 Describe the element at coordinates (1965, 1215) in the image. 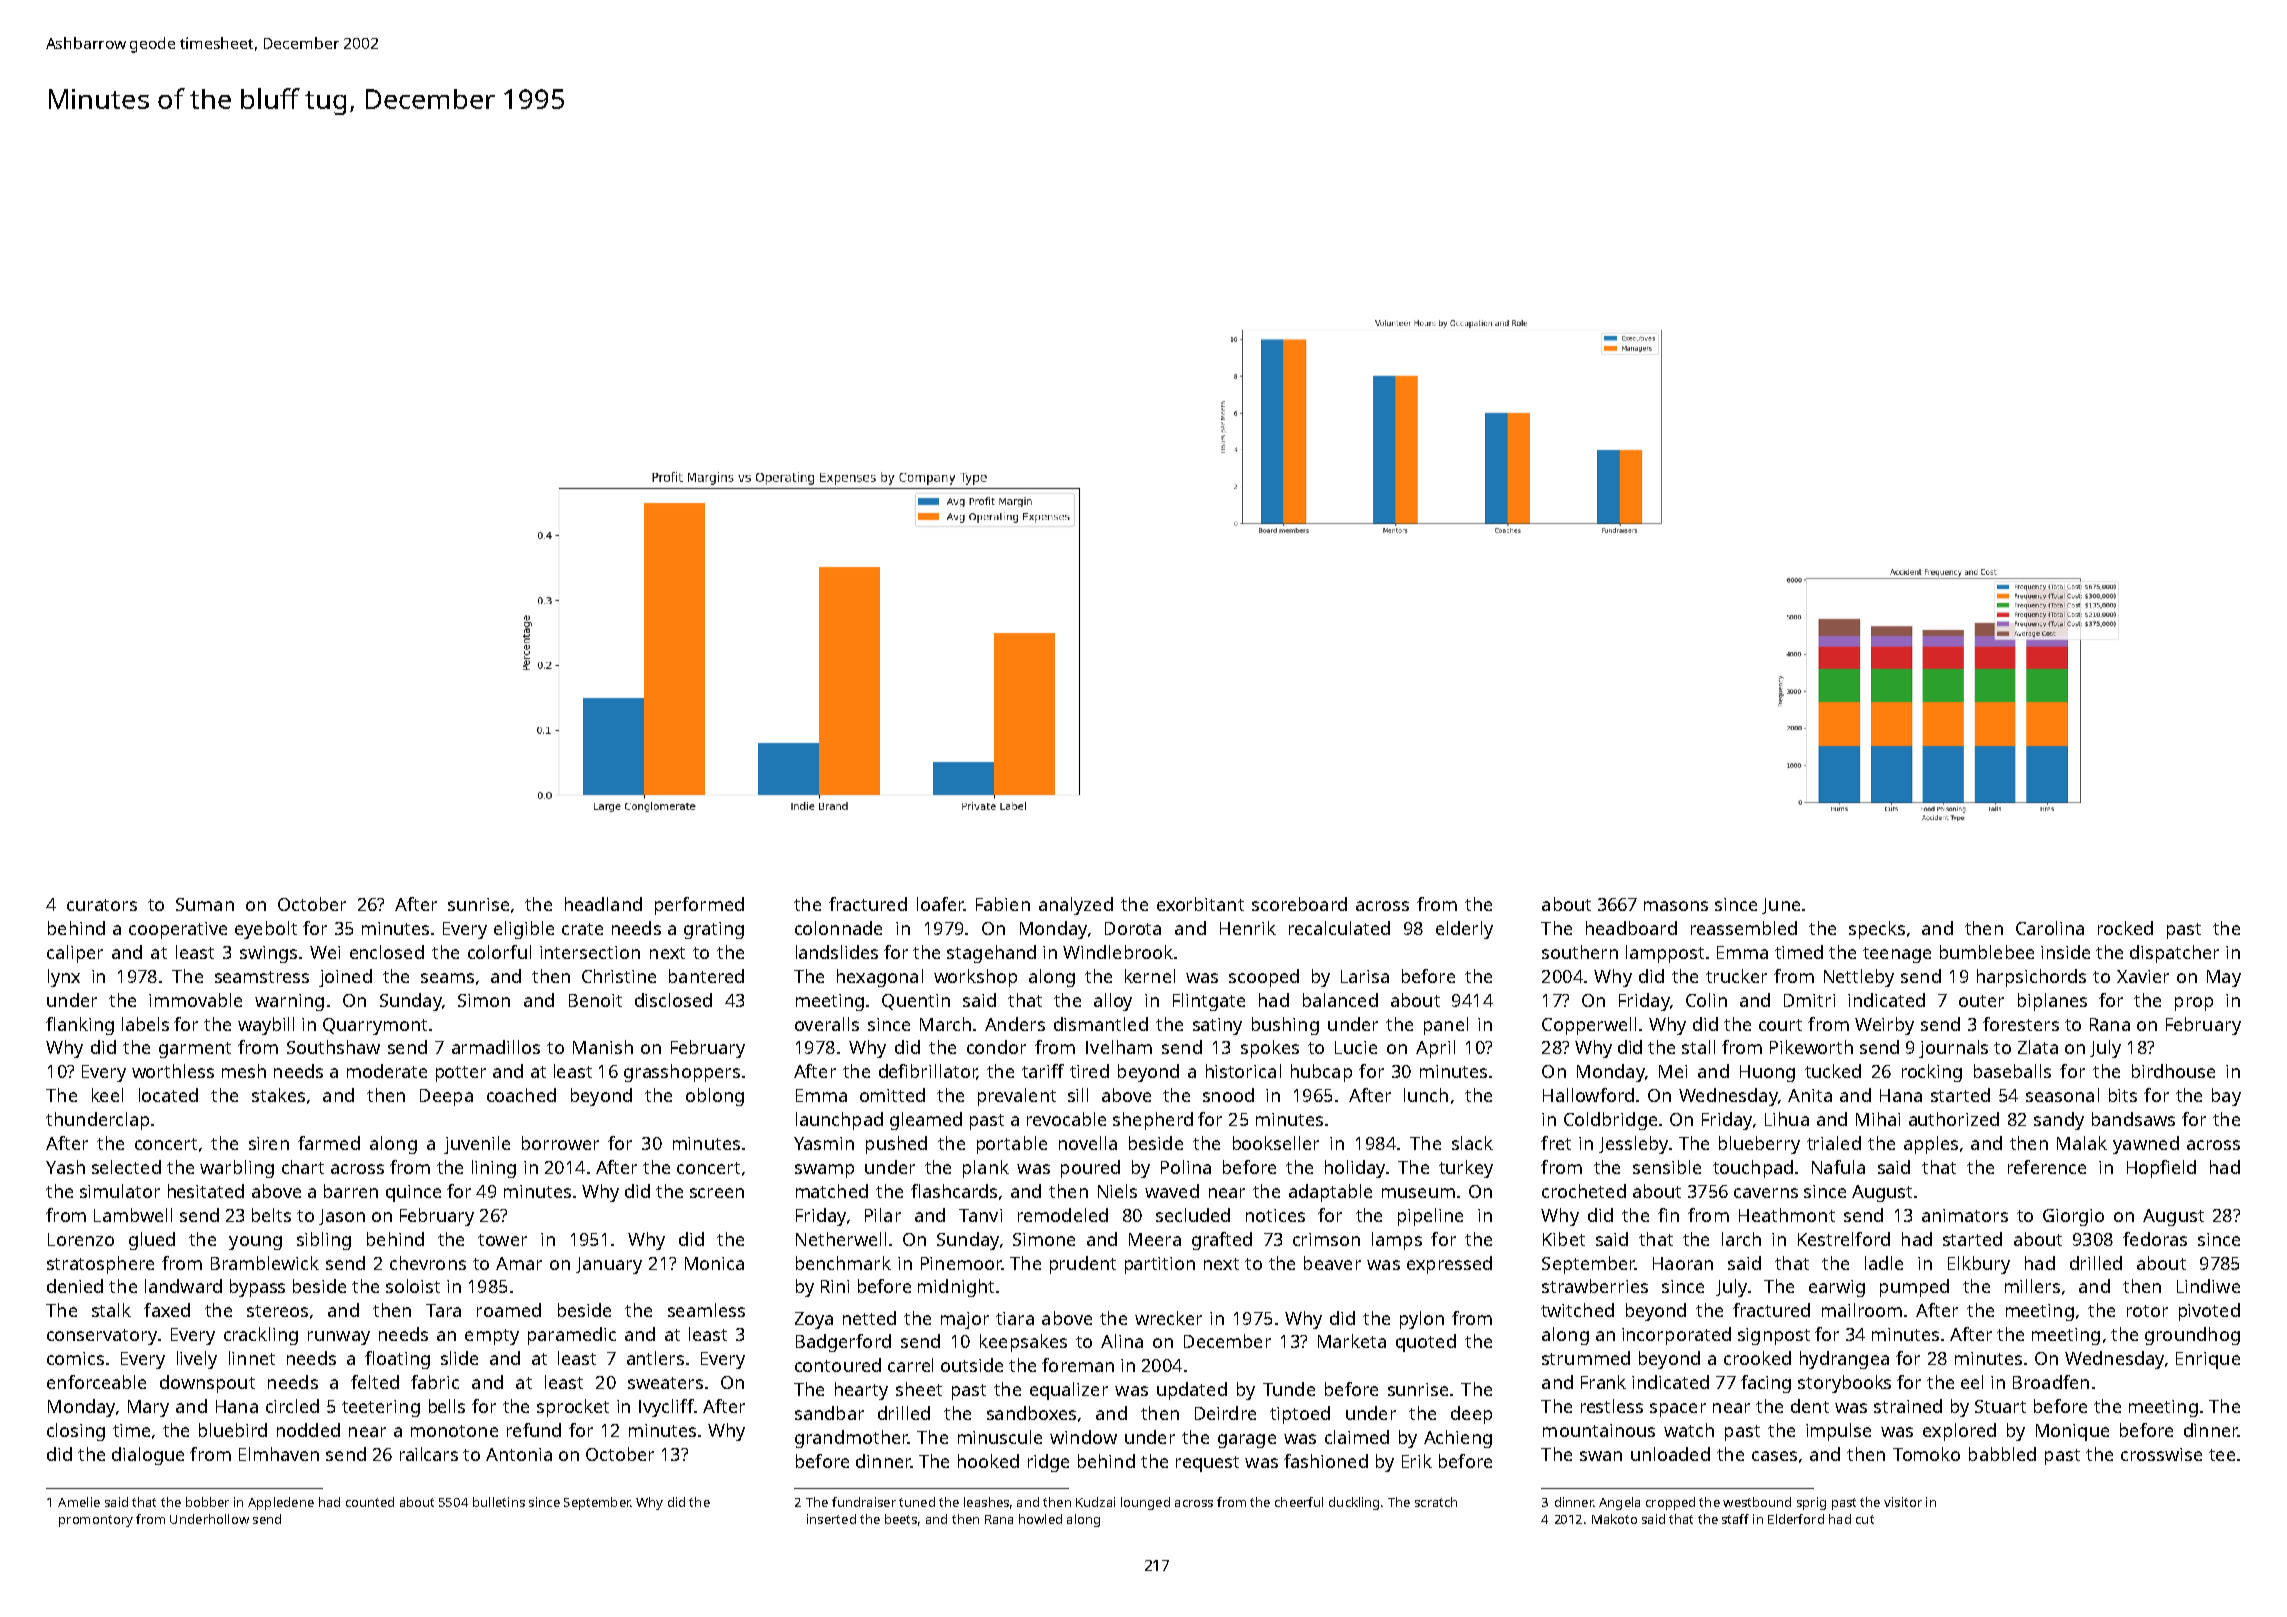

I see `animators` at that location.
